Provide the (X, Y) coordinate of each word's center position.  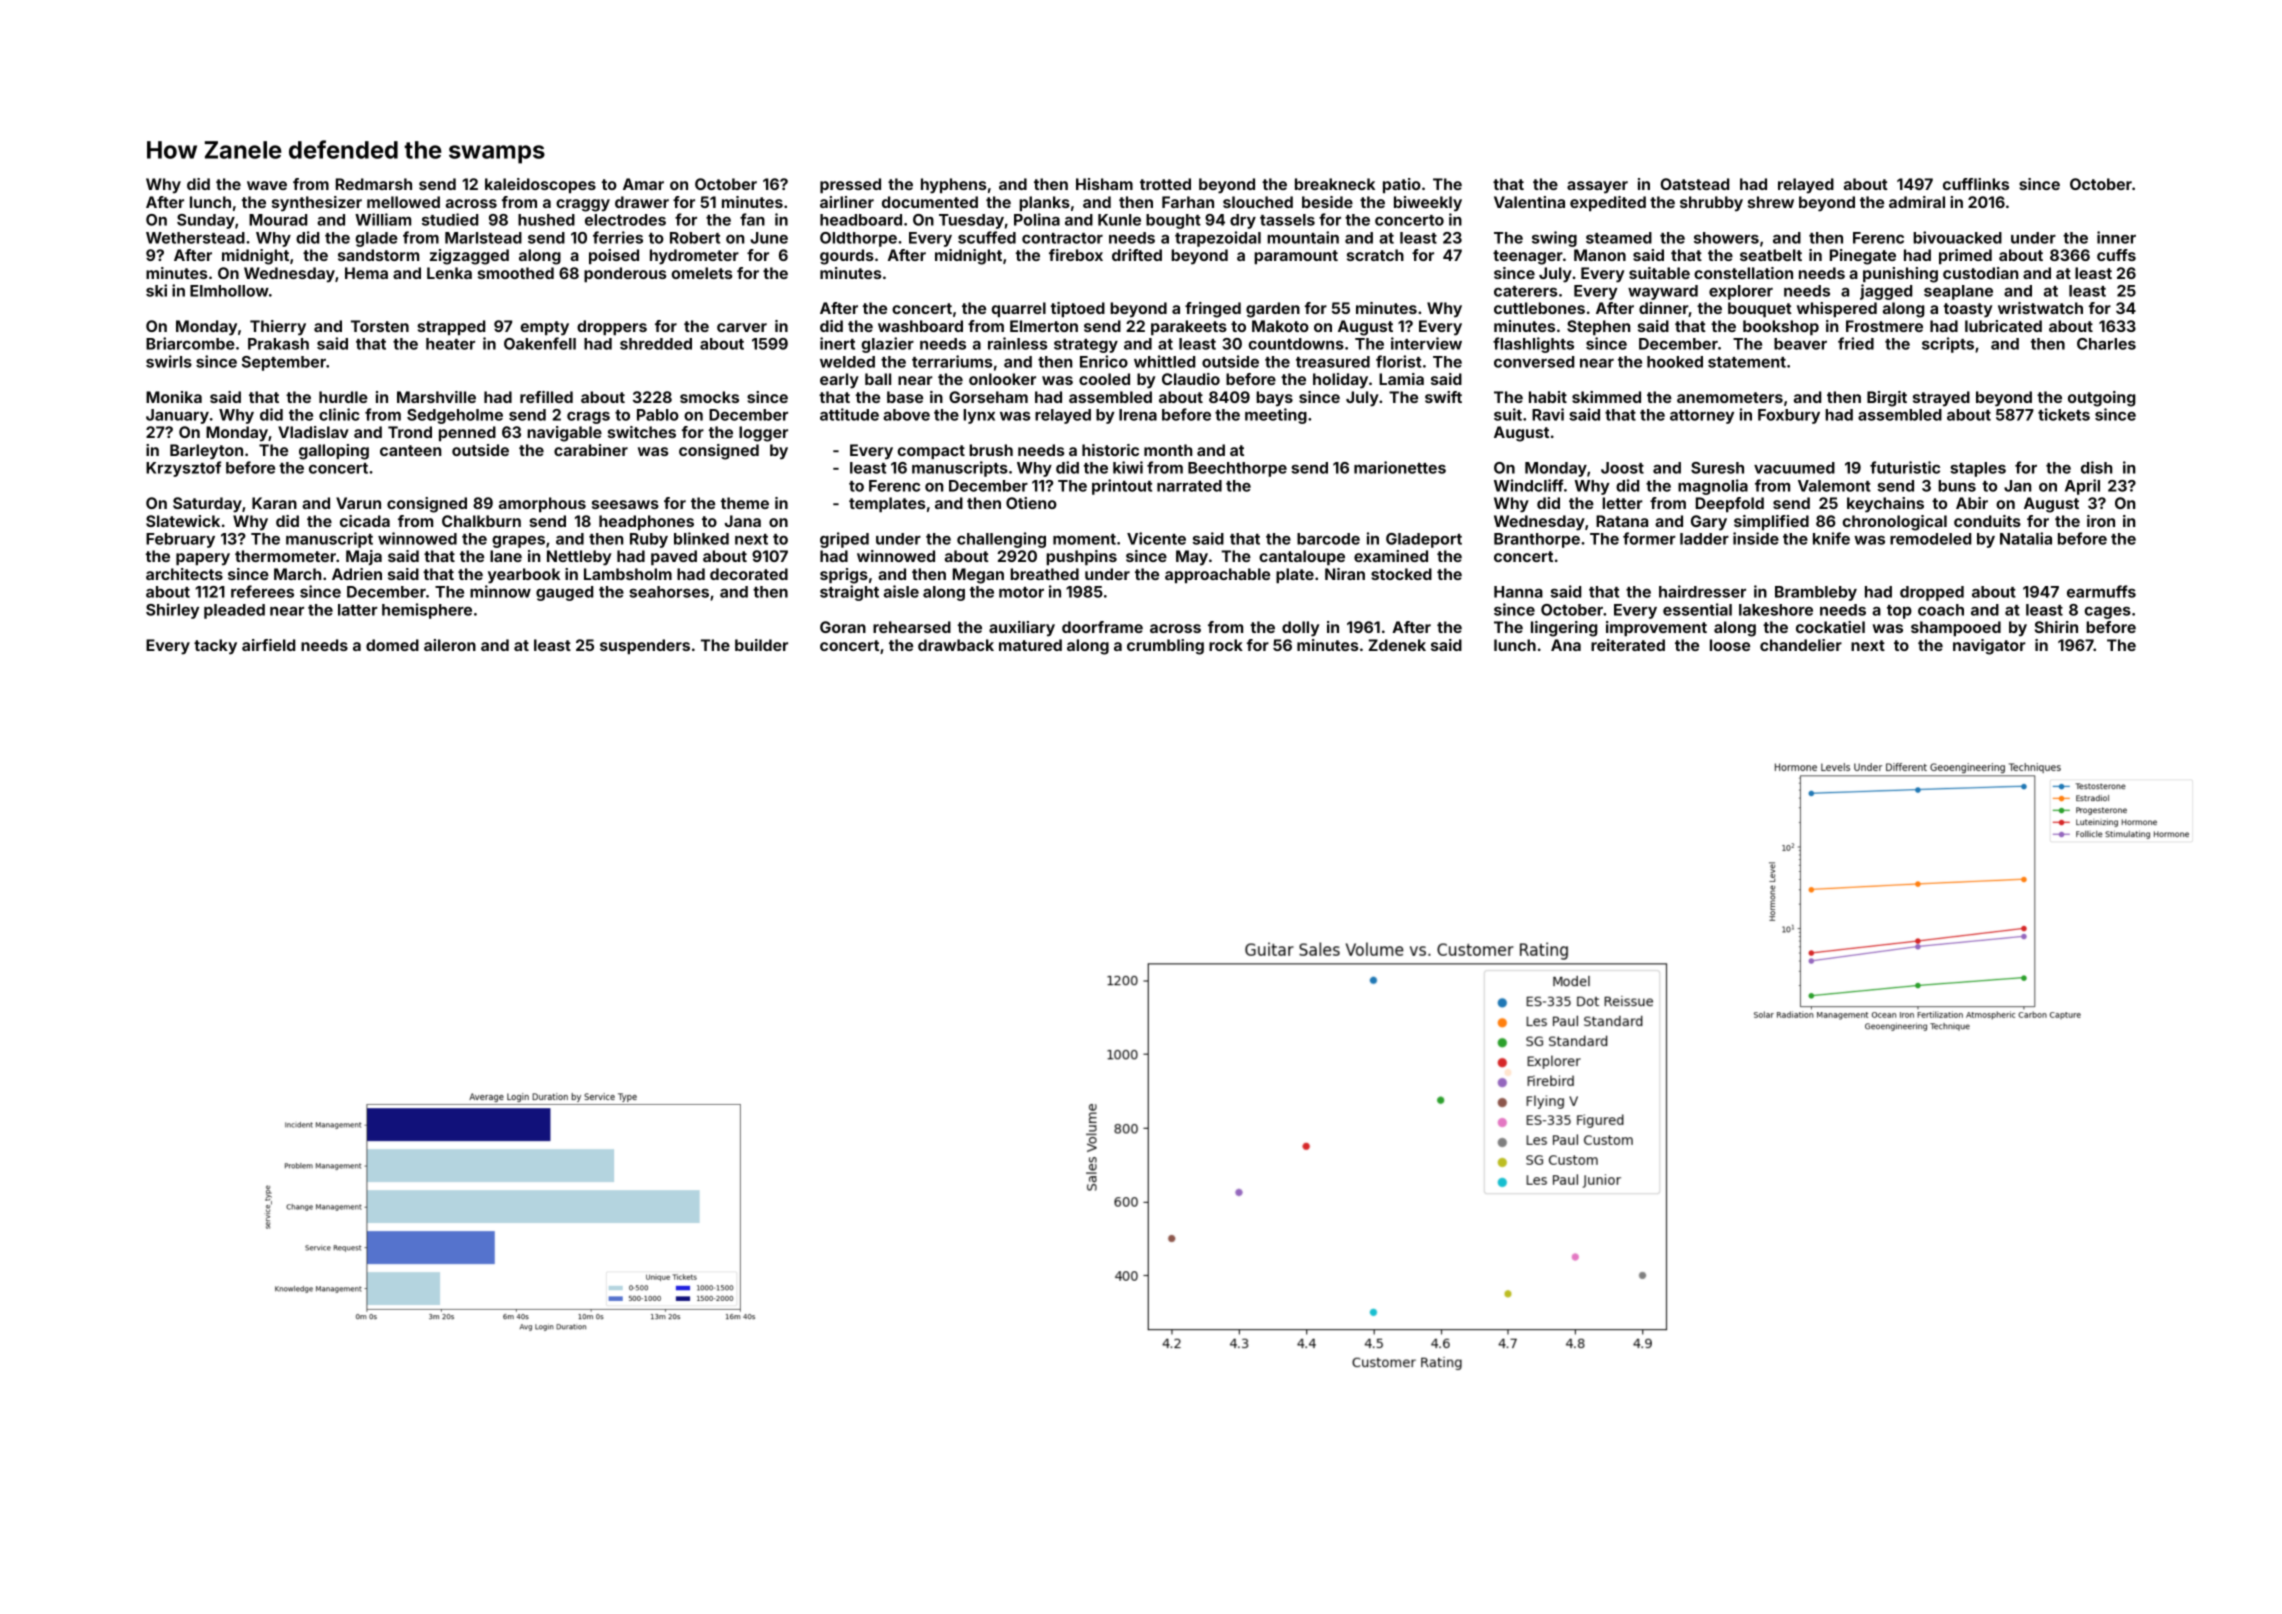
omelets (702, 273)
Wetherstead (195, 238)
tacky (215, 647)
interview (1426, 343)
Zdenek (1397, 645)
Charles (2106, 344)
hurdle (343, 397)
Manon (1600, 255)
